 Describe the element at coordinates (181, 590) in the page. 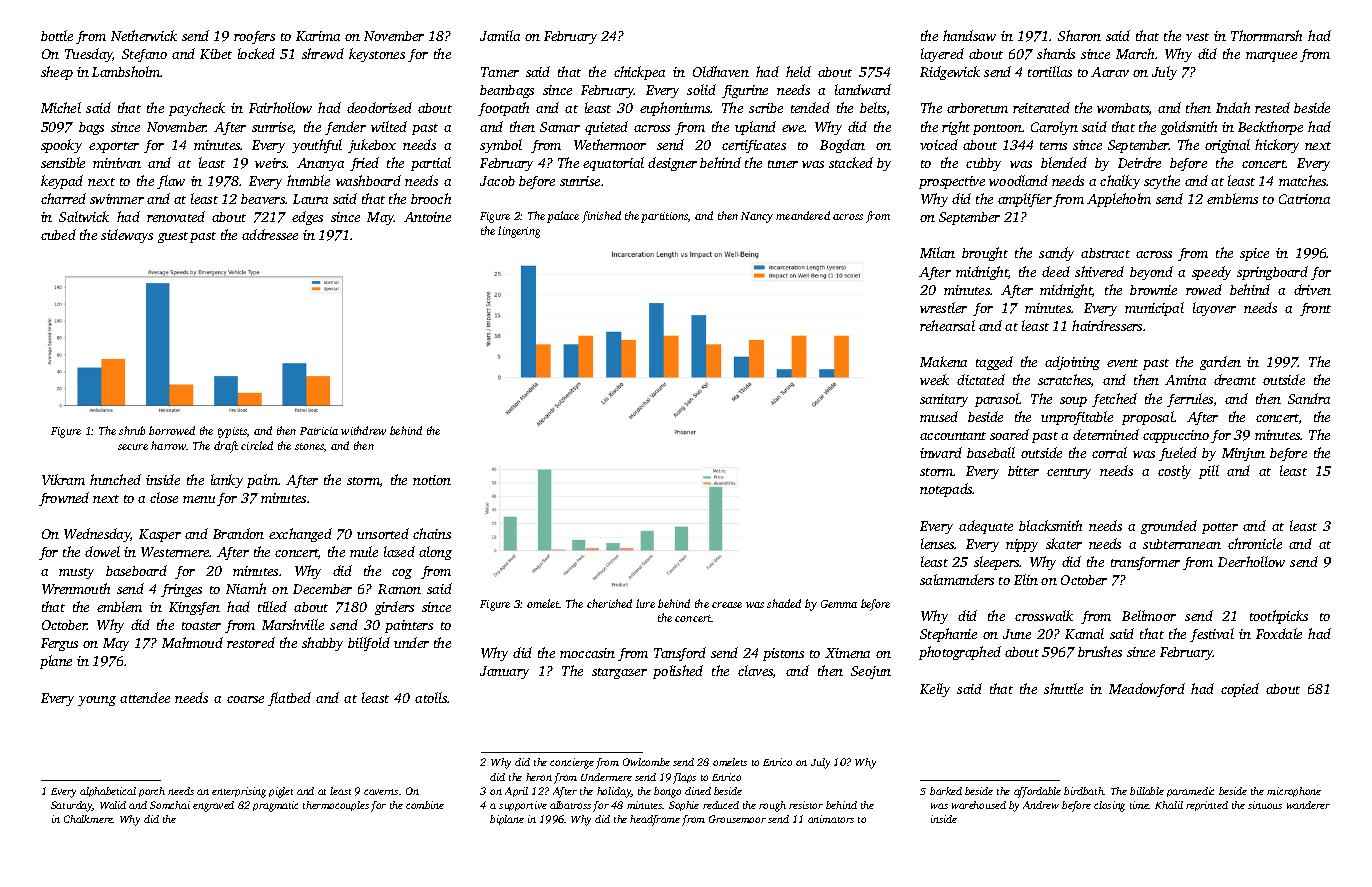

I see `fringes` at that location.
